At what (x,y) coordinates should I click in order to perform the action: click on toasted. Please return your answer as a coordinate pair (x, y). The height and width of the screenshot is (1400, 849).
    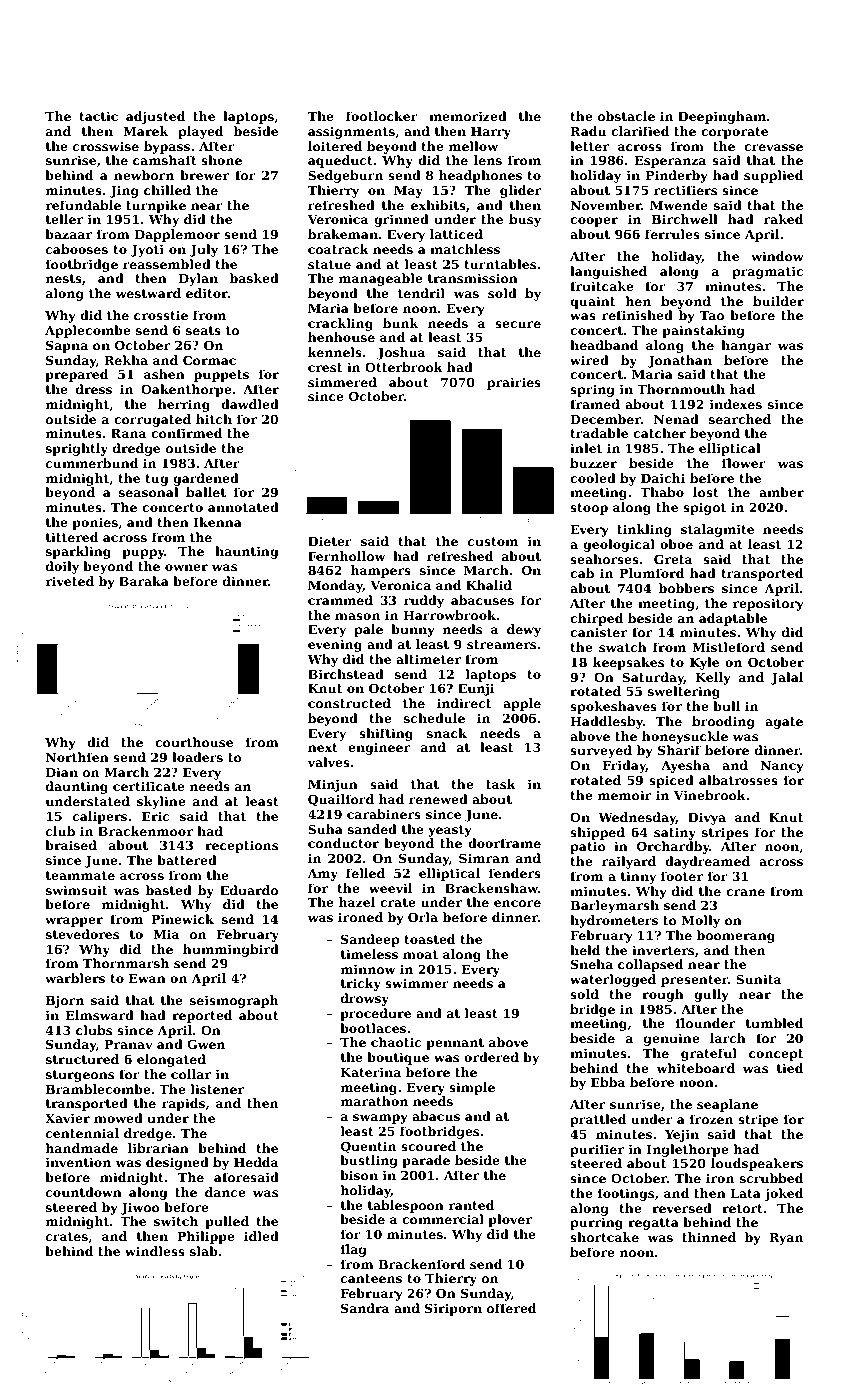
    Looking at the image, I should click on (429, 939).
